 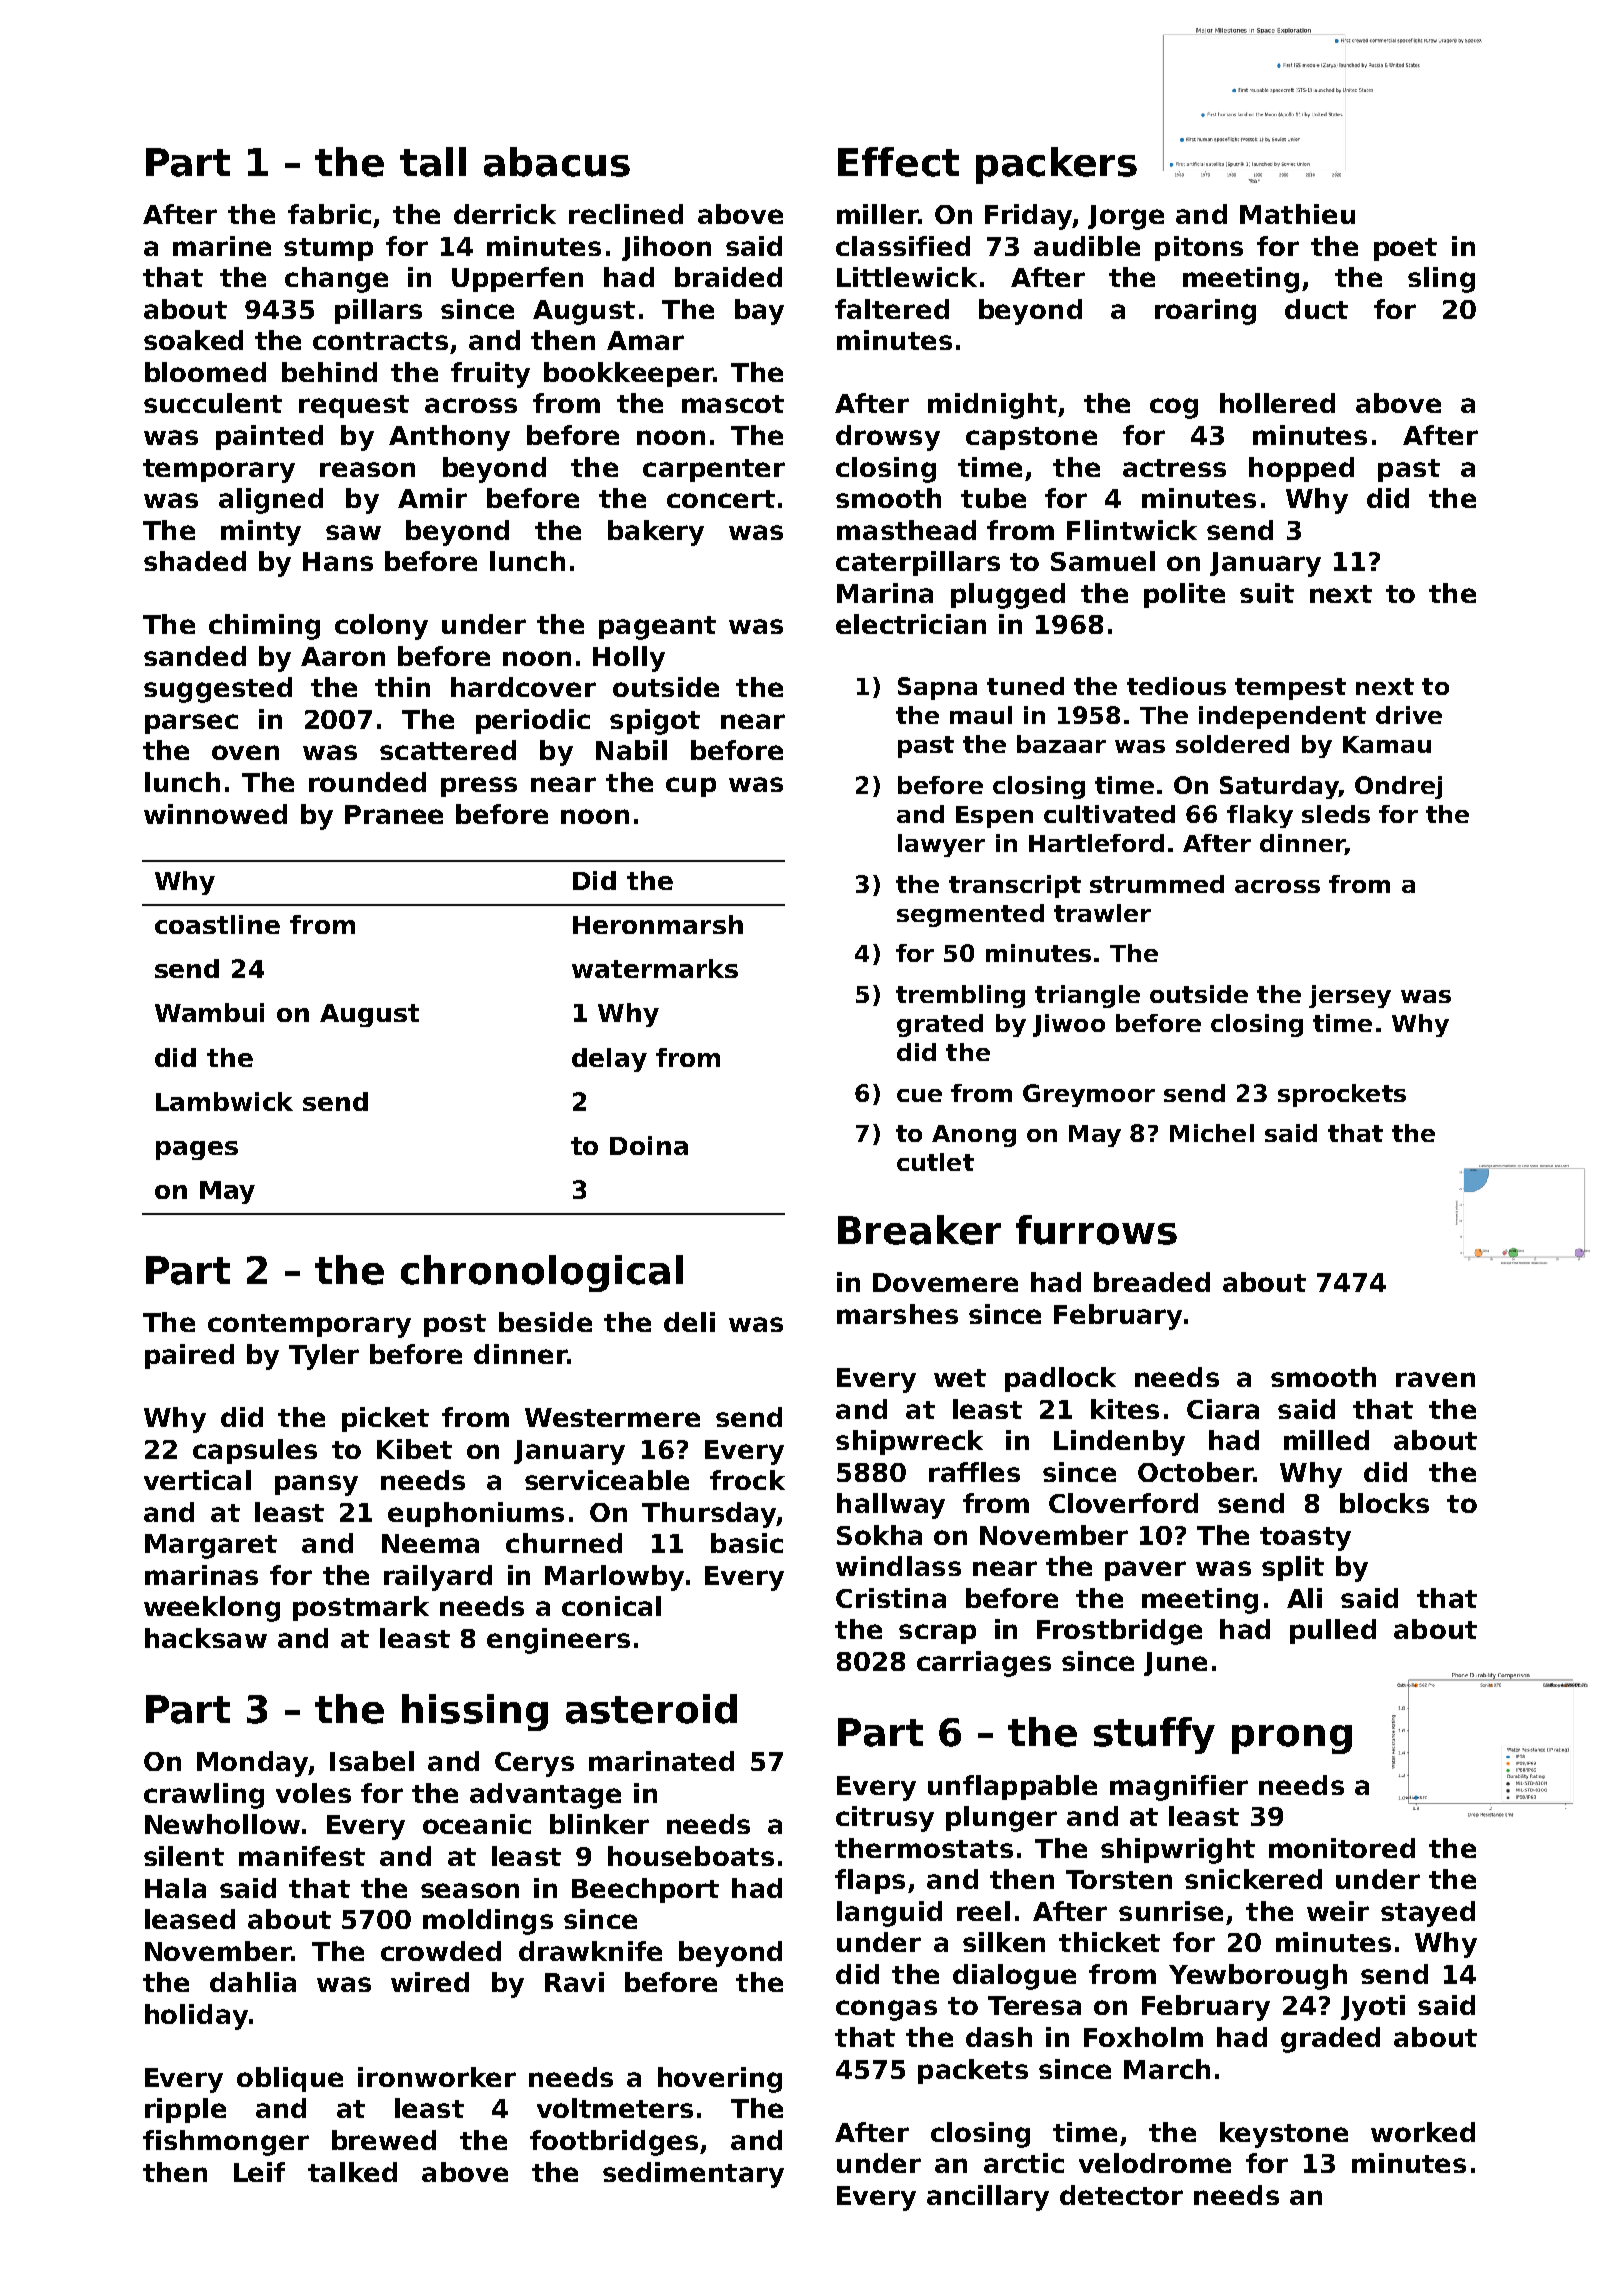 What do you see at coordinates (523, 687) in the screenshot?
I see `hardcover` at bounding box center [523, 687].
